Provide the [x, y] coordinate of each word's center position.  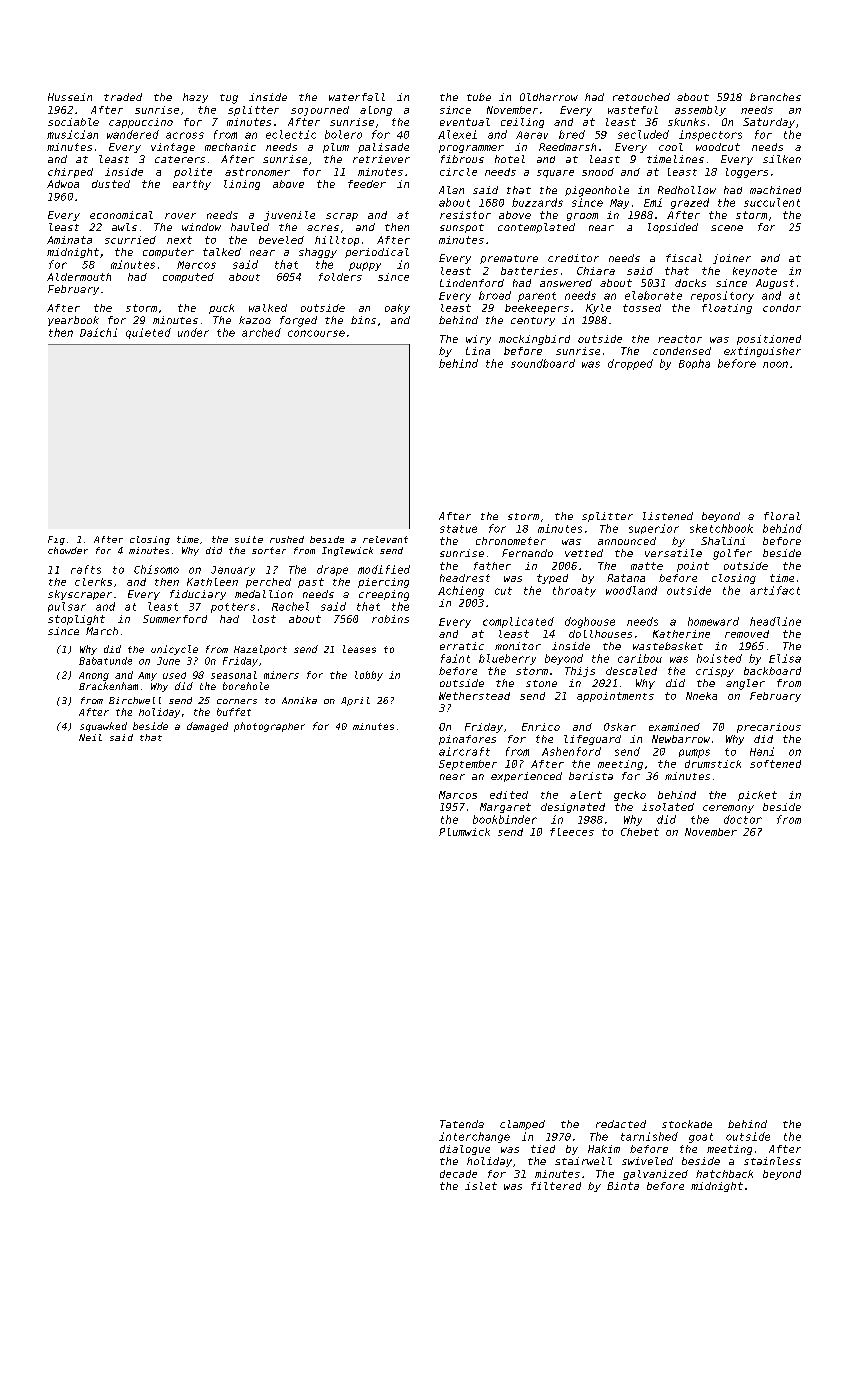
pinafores [467, 740]
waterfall [357, 97]
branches [775, 97]
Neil [90, 737]
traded [123, 97]
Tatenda [462, 1124]
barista [591, 776]
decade [458, 1174]
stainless [772, 1161]
